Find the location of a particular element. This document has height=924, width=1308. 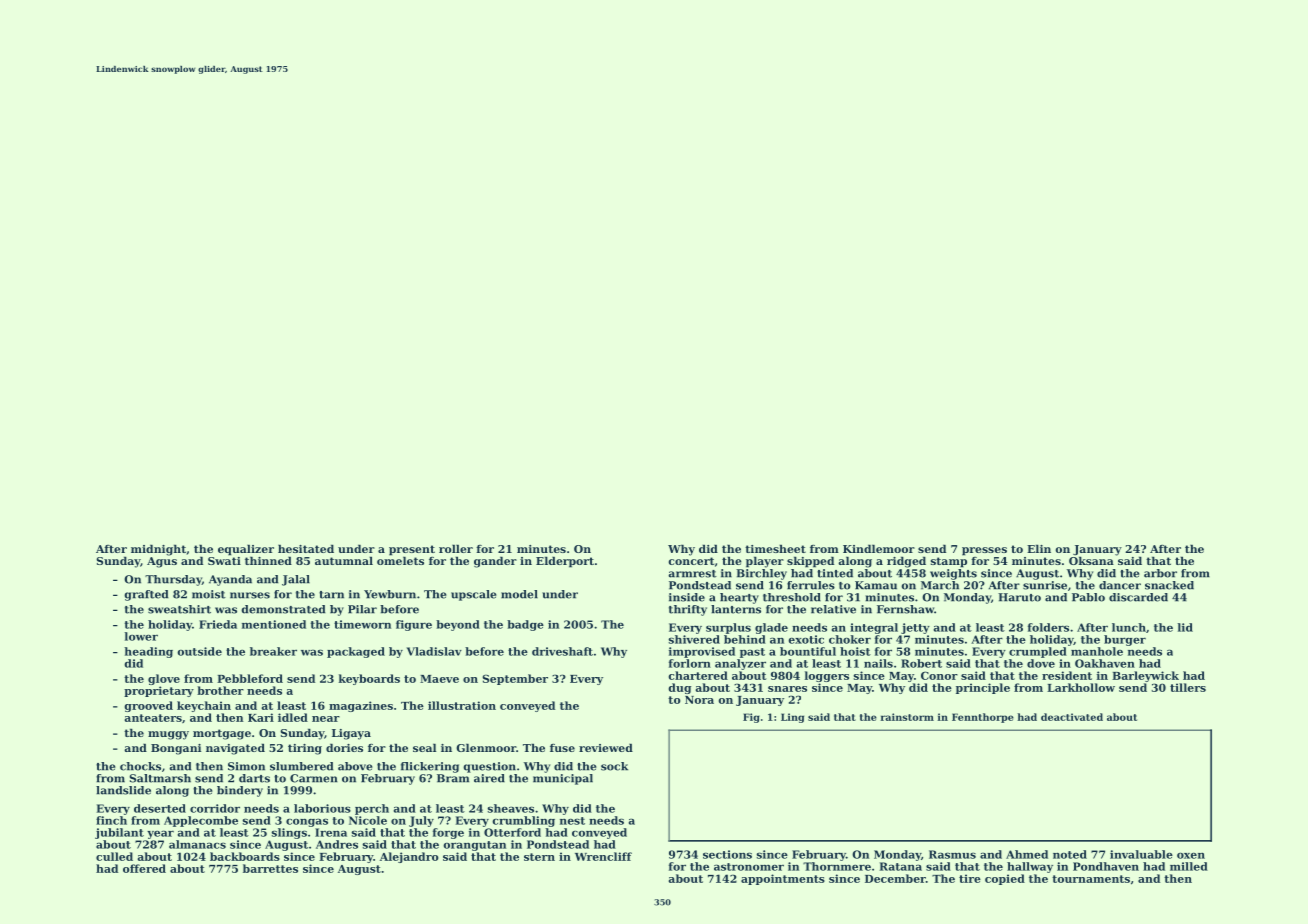

barrettes is located at coordinates (270, 868).
